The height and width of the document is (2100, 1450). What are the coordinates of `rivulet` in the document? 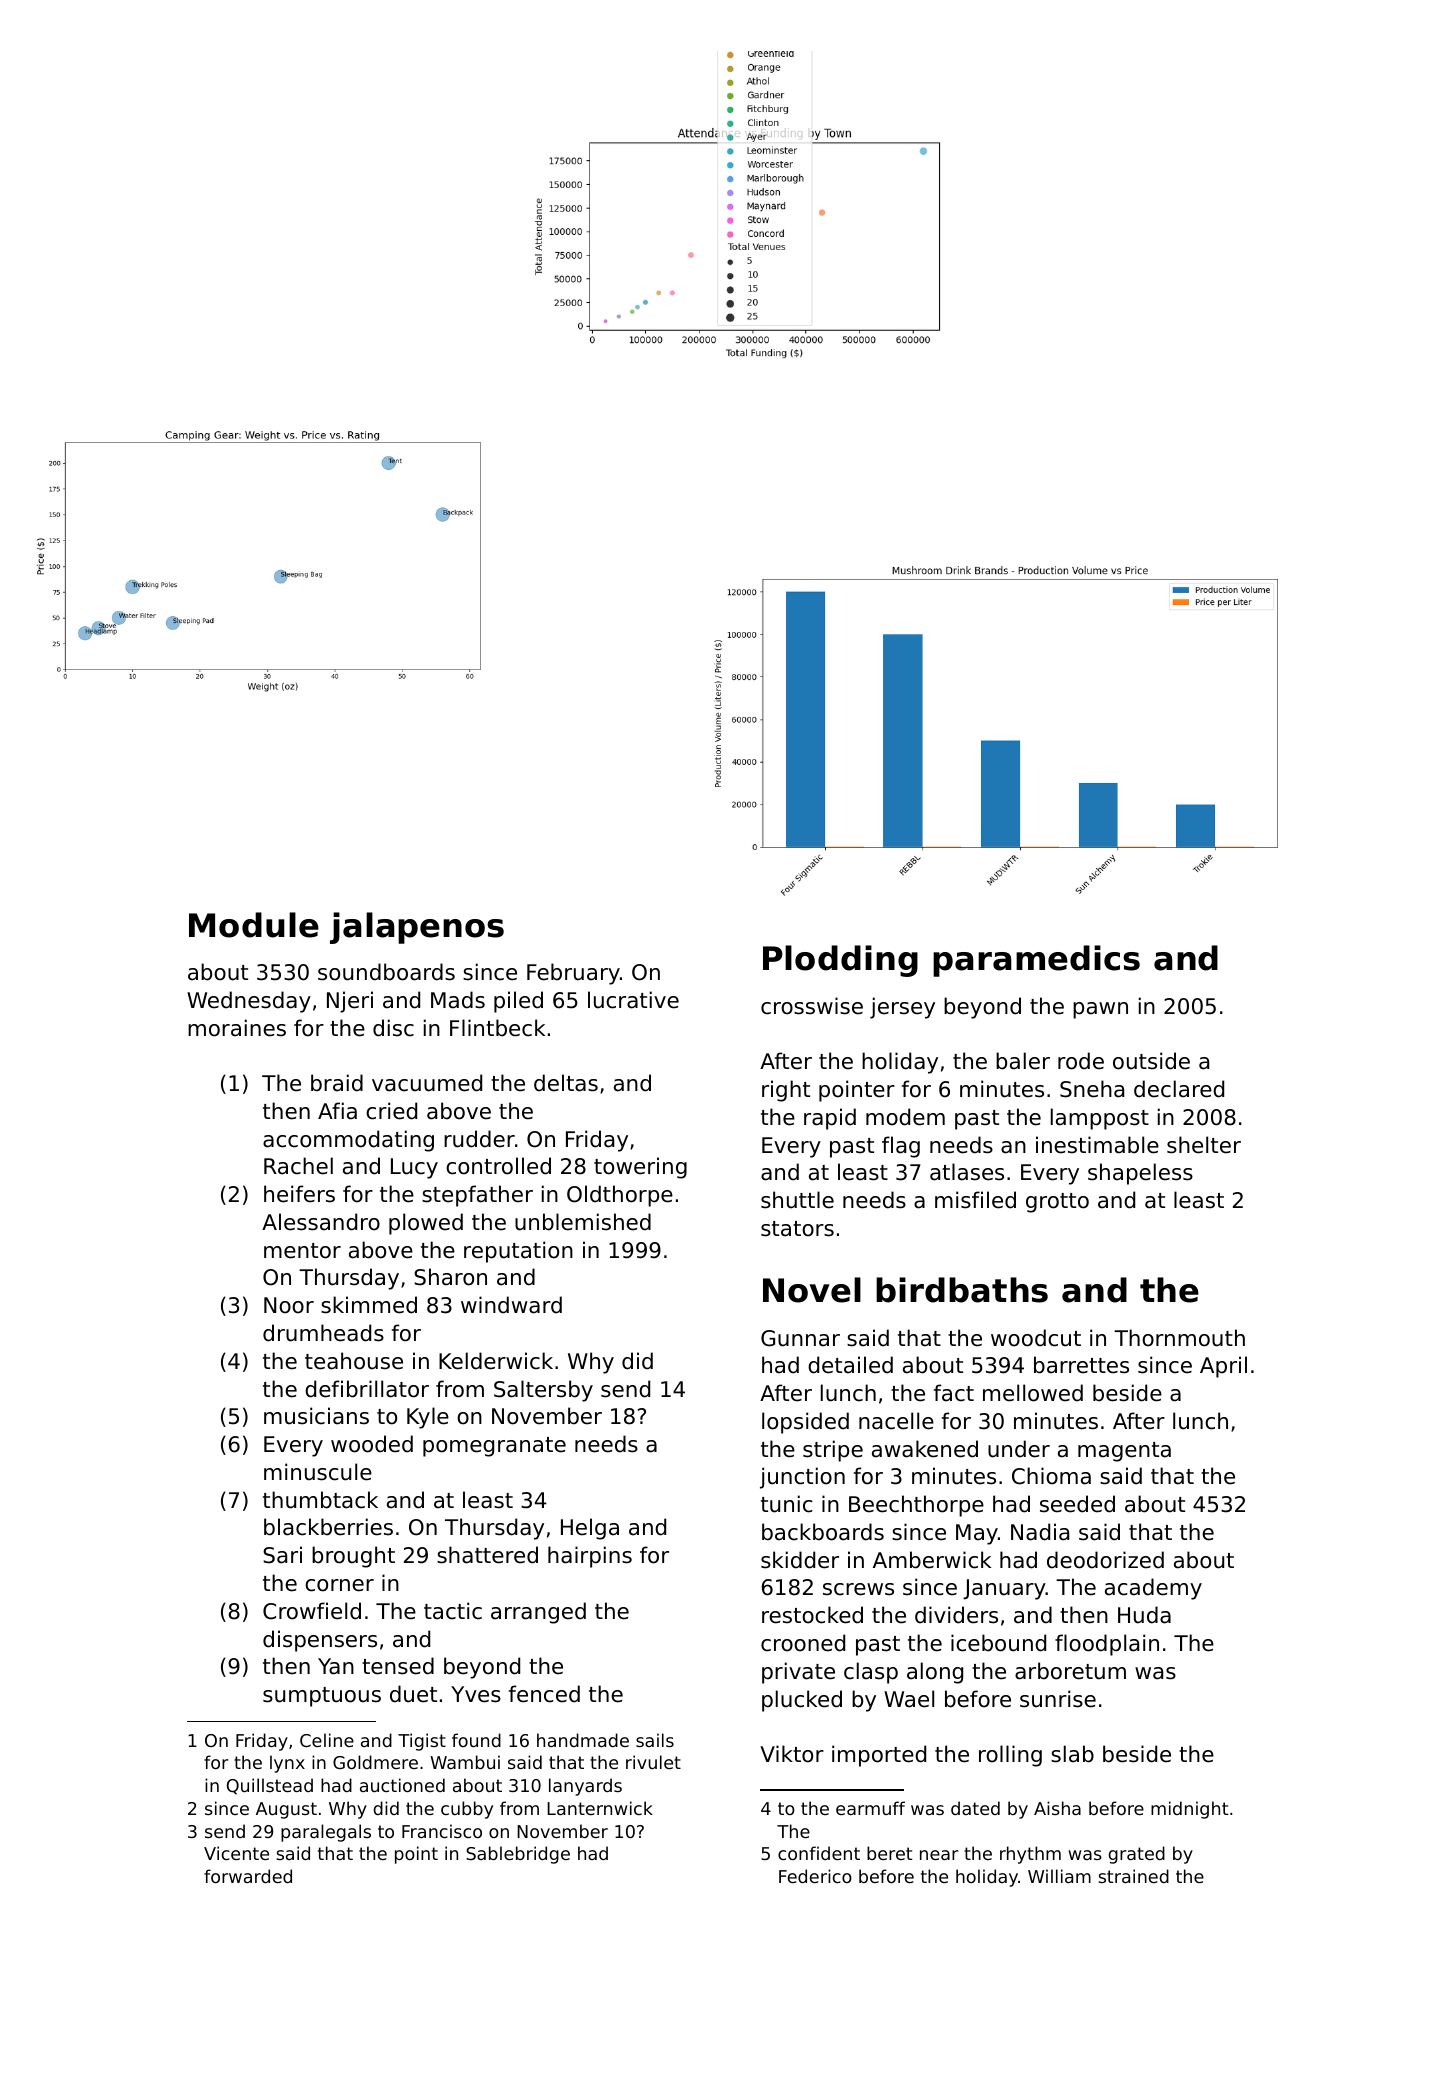 It's located at (653, 1762).
